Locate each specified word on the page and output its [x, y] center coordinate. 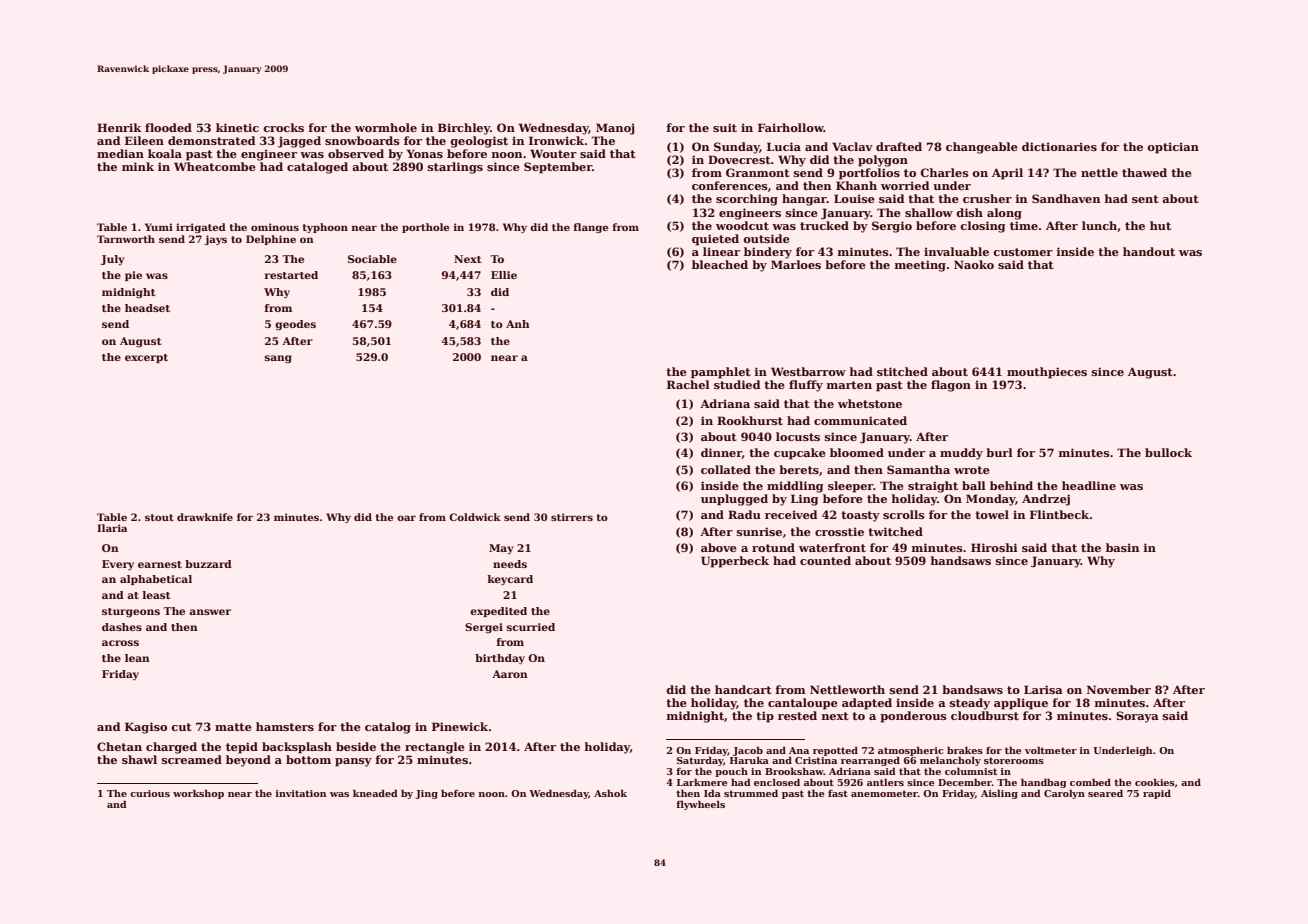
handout [1149, 251]
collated [726, 469]
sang [278, 359]
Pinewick [460, 726]
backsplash [297, 748]
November [1119, 689]
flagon [951, 386]
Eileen [144, 140]
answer [210, 612]
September [558, 168]
